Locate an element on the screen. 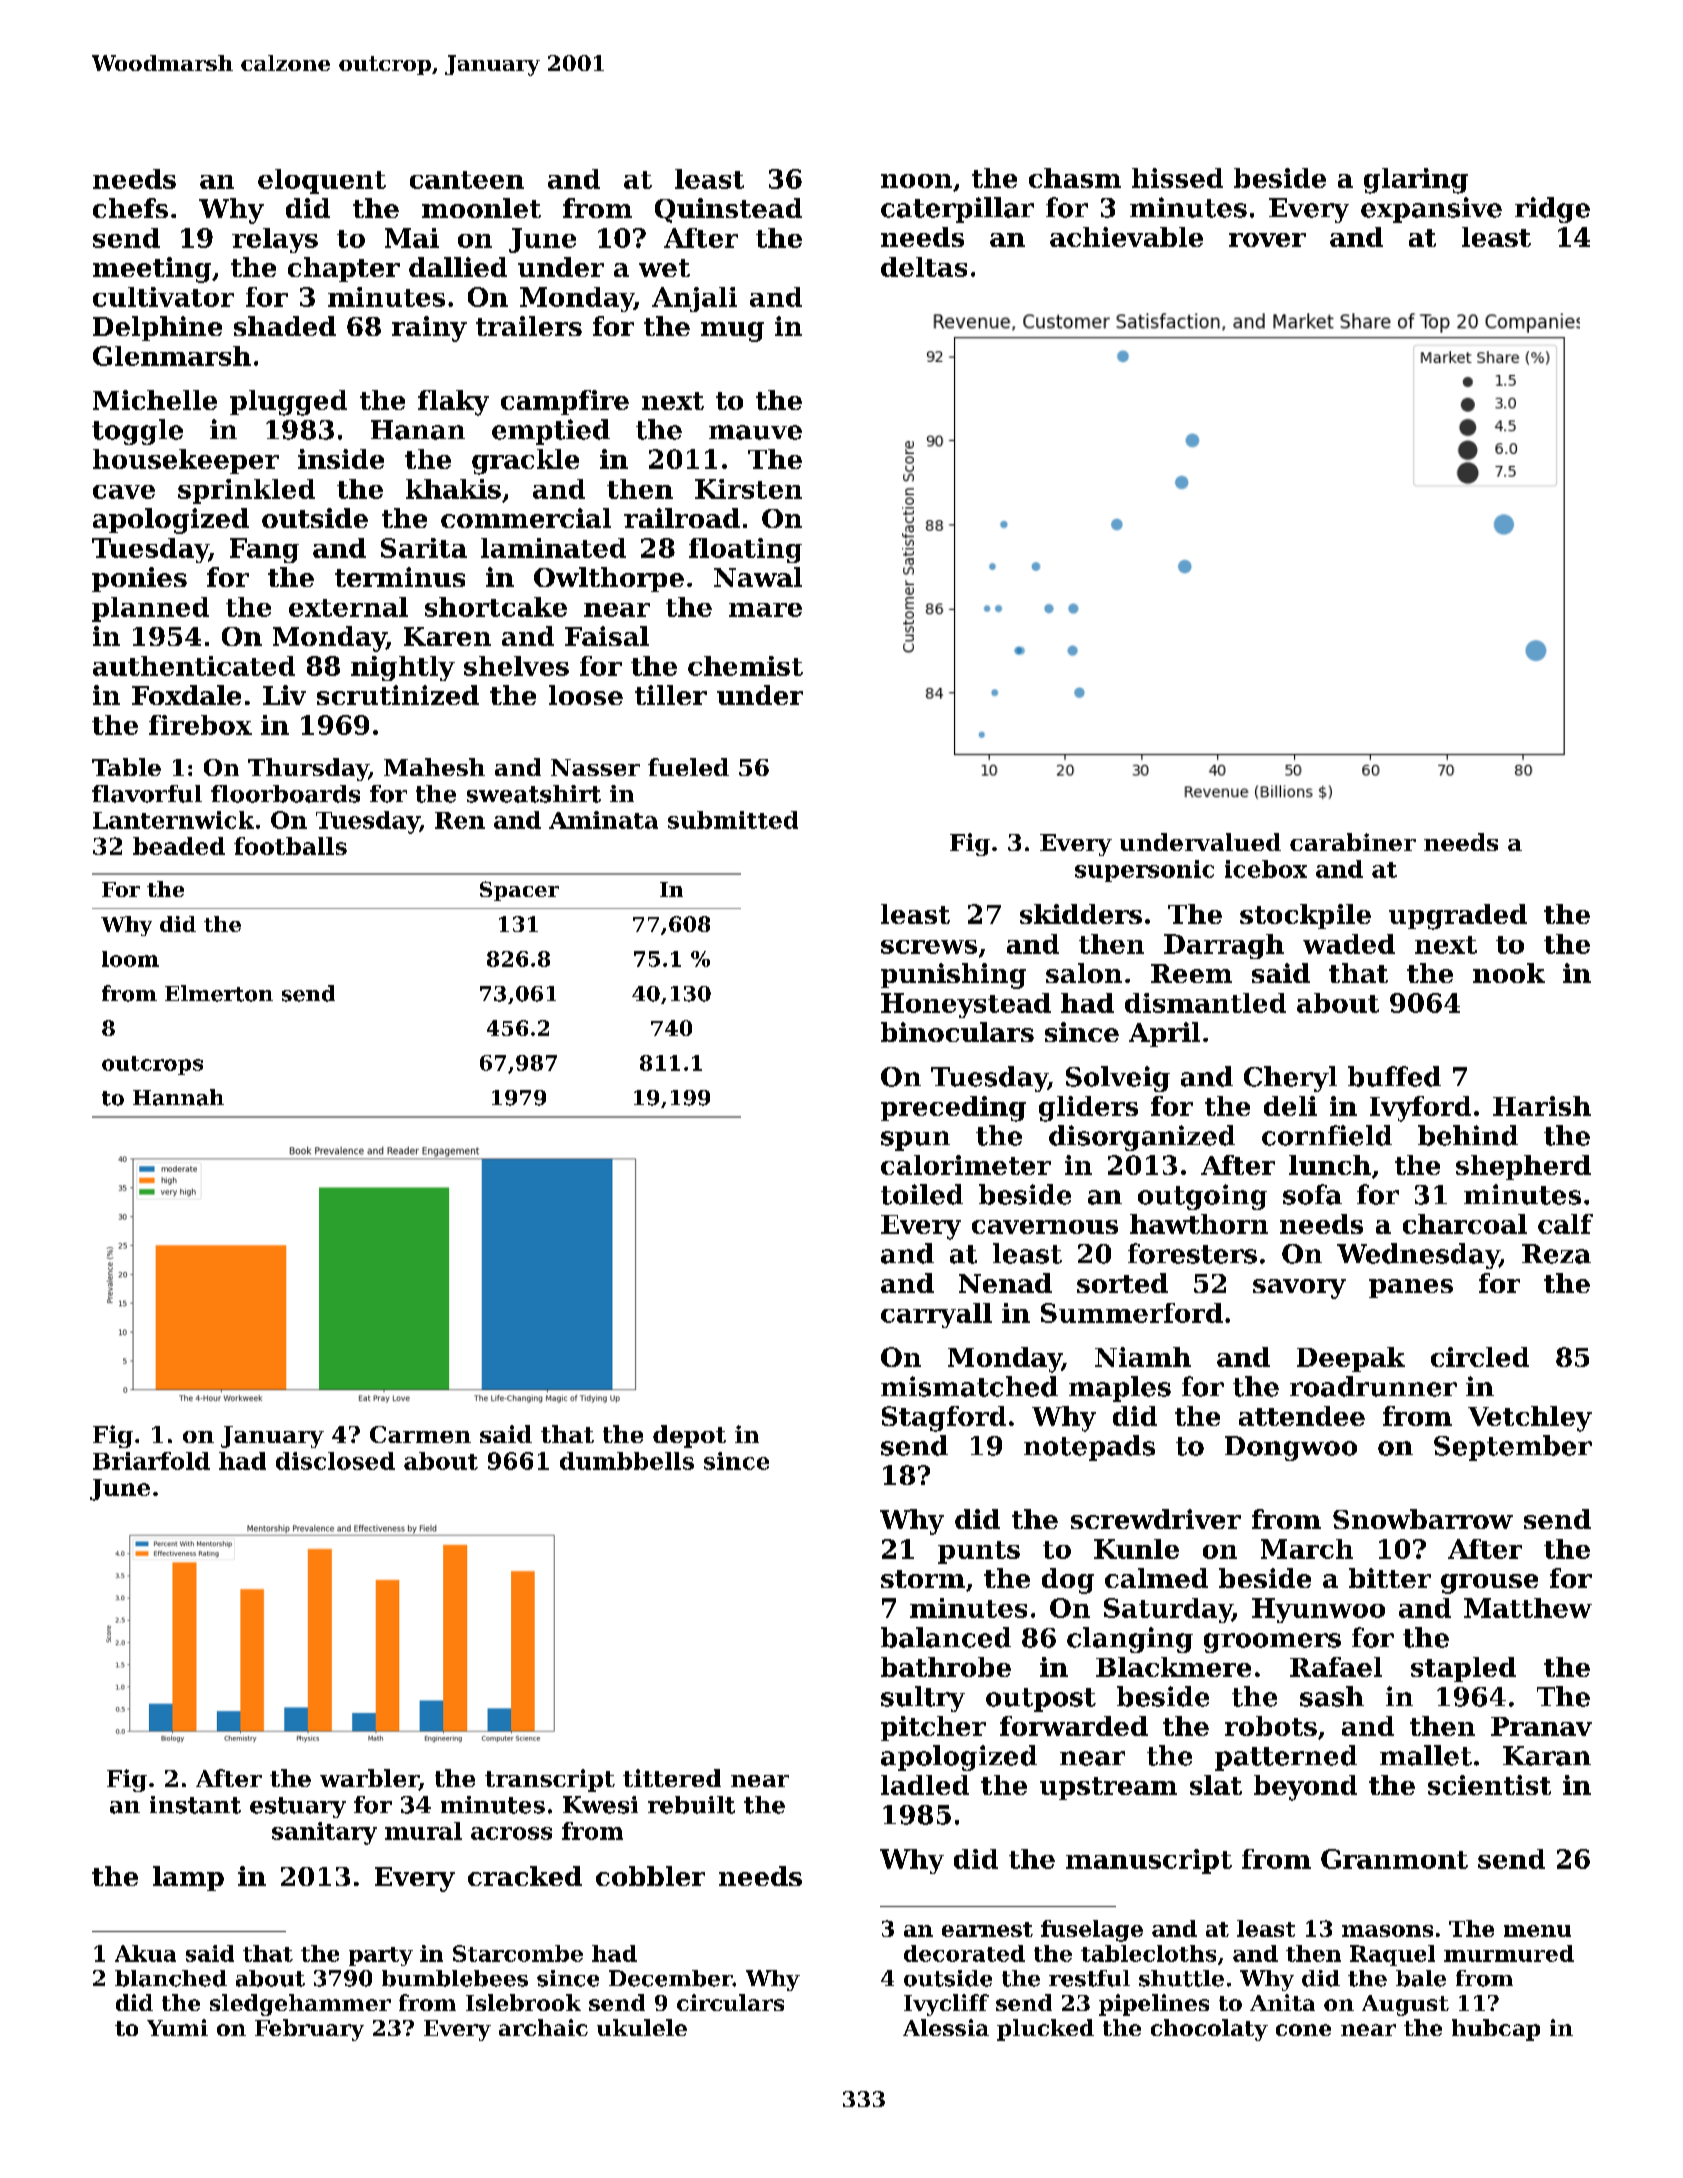 The height and width of the screenshot is (2178, 1683). flaky is located at coordinates (453, 403).
